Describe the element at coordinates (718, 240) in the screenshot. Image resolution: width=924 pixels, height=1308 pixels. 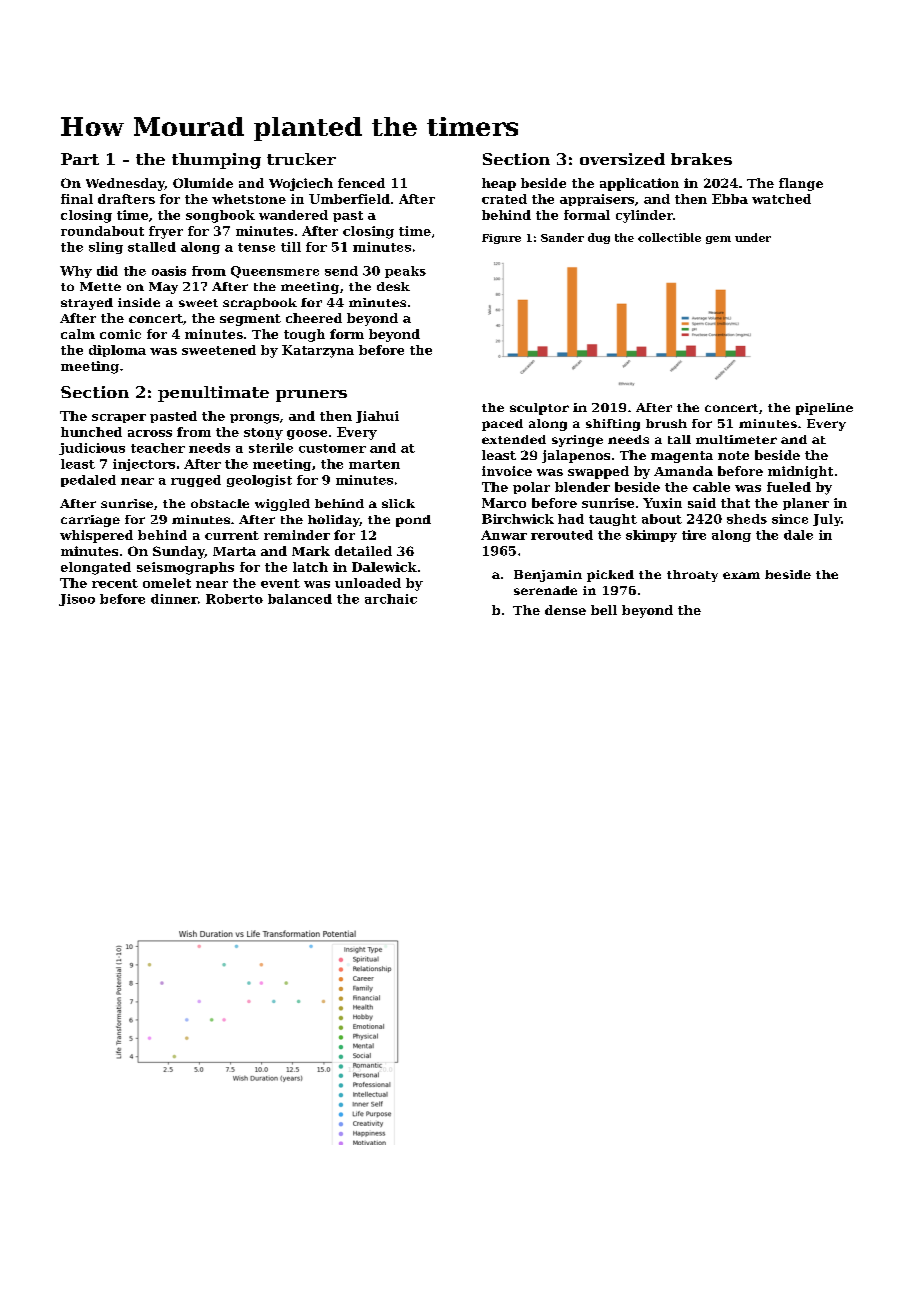
I see `gem` at that location.
